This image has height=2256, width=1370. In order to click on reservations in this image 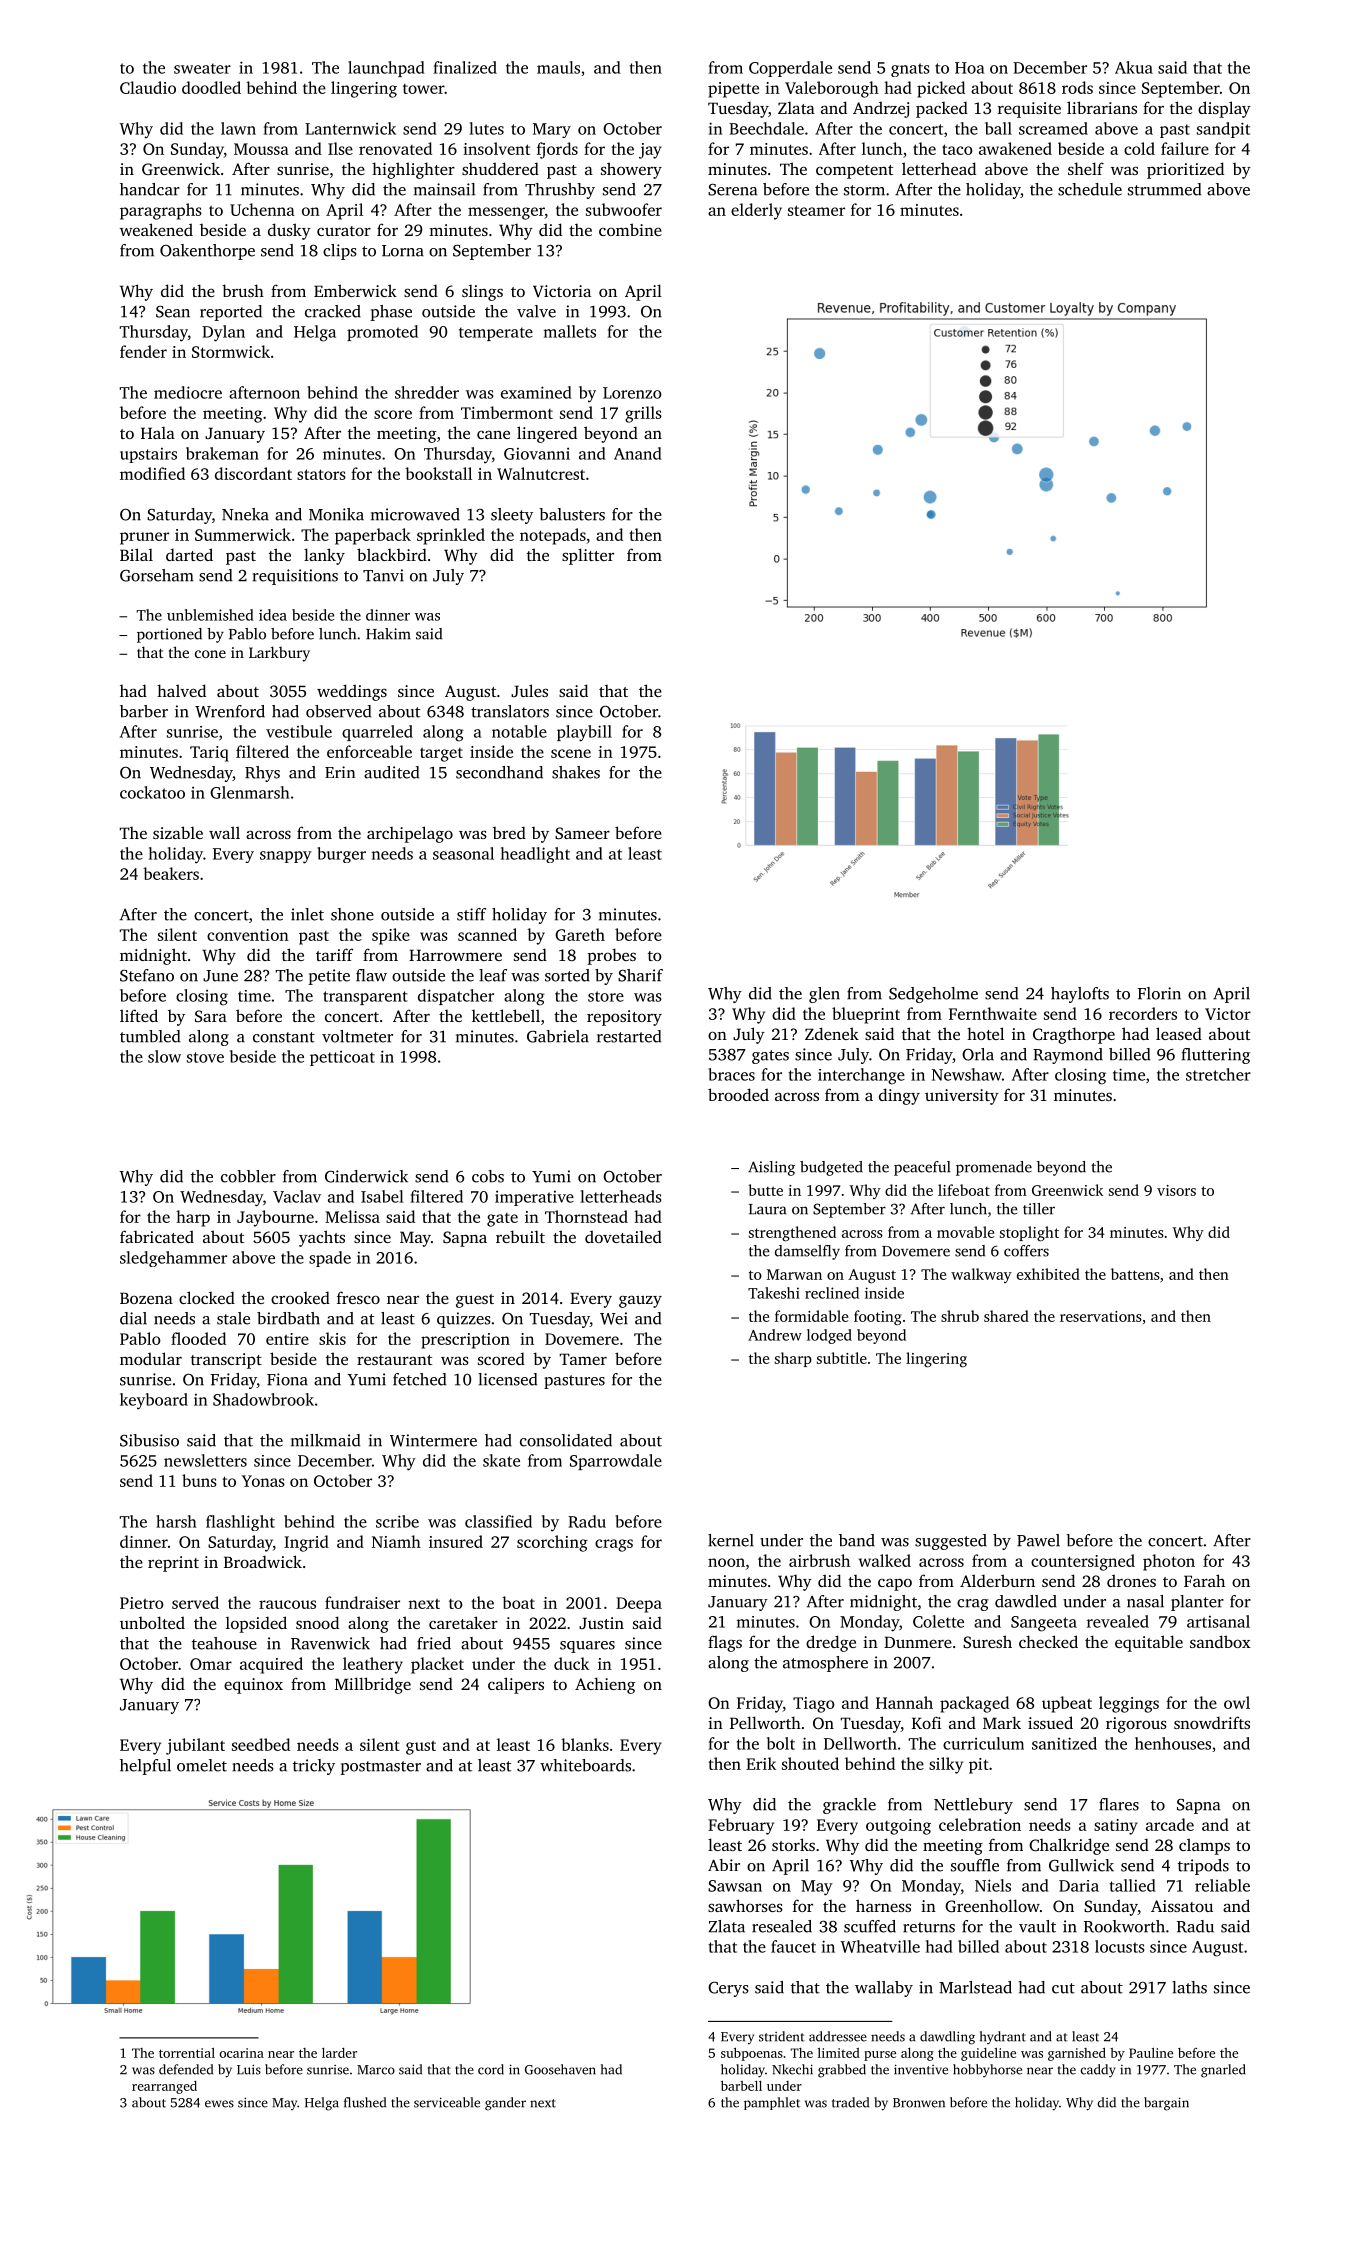, I will do `click(1101, 1316)`.
